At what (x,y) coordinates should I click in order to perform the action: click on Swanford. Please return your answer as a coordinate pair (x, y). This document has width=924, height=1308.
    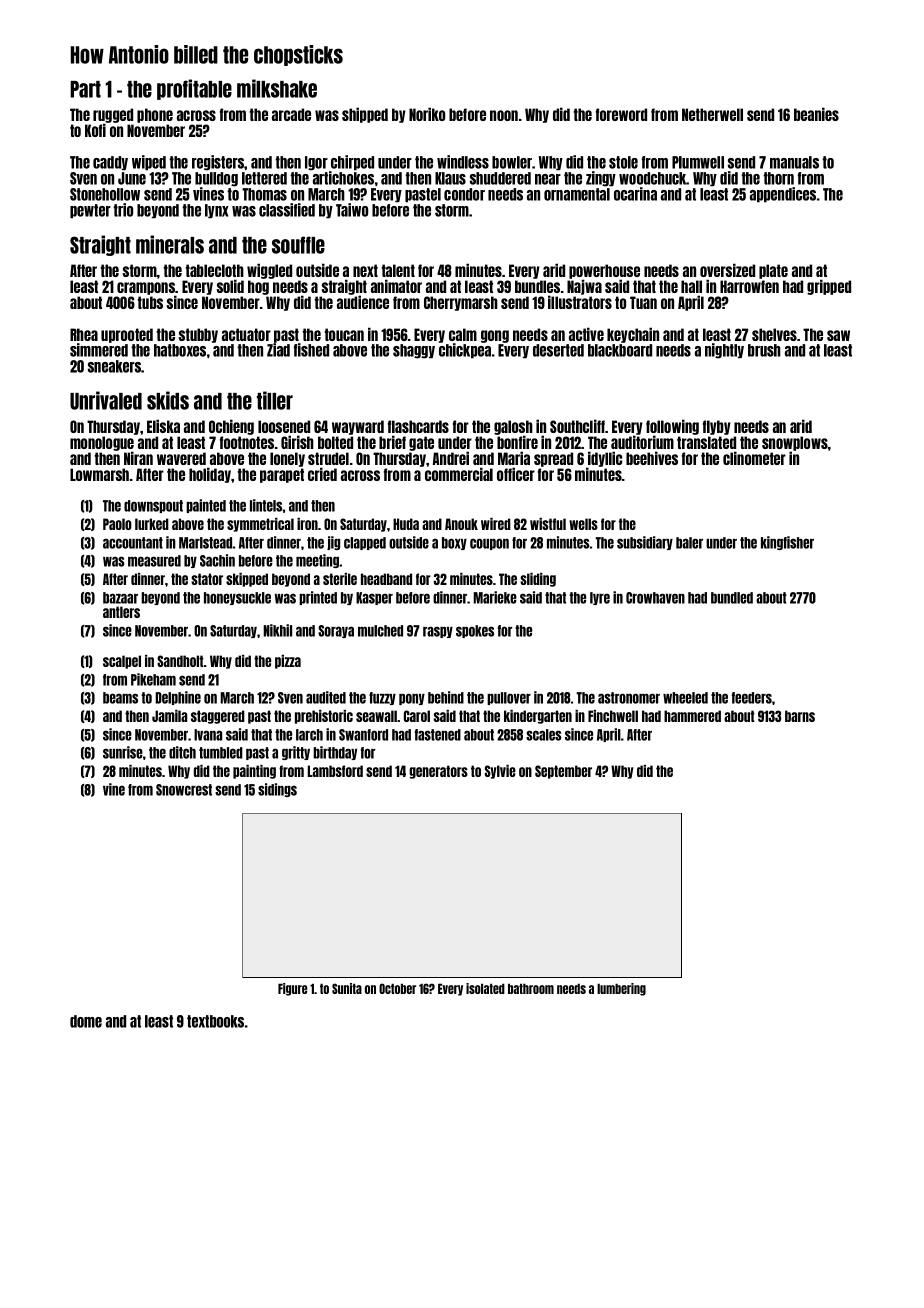
    Looking at the image, I should click on (363, 735).
